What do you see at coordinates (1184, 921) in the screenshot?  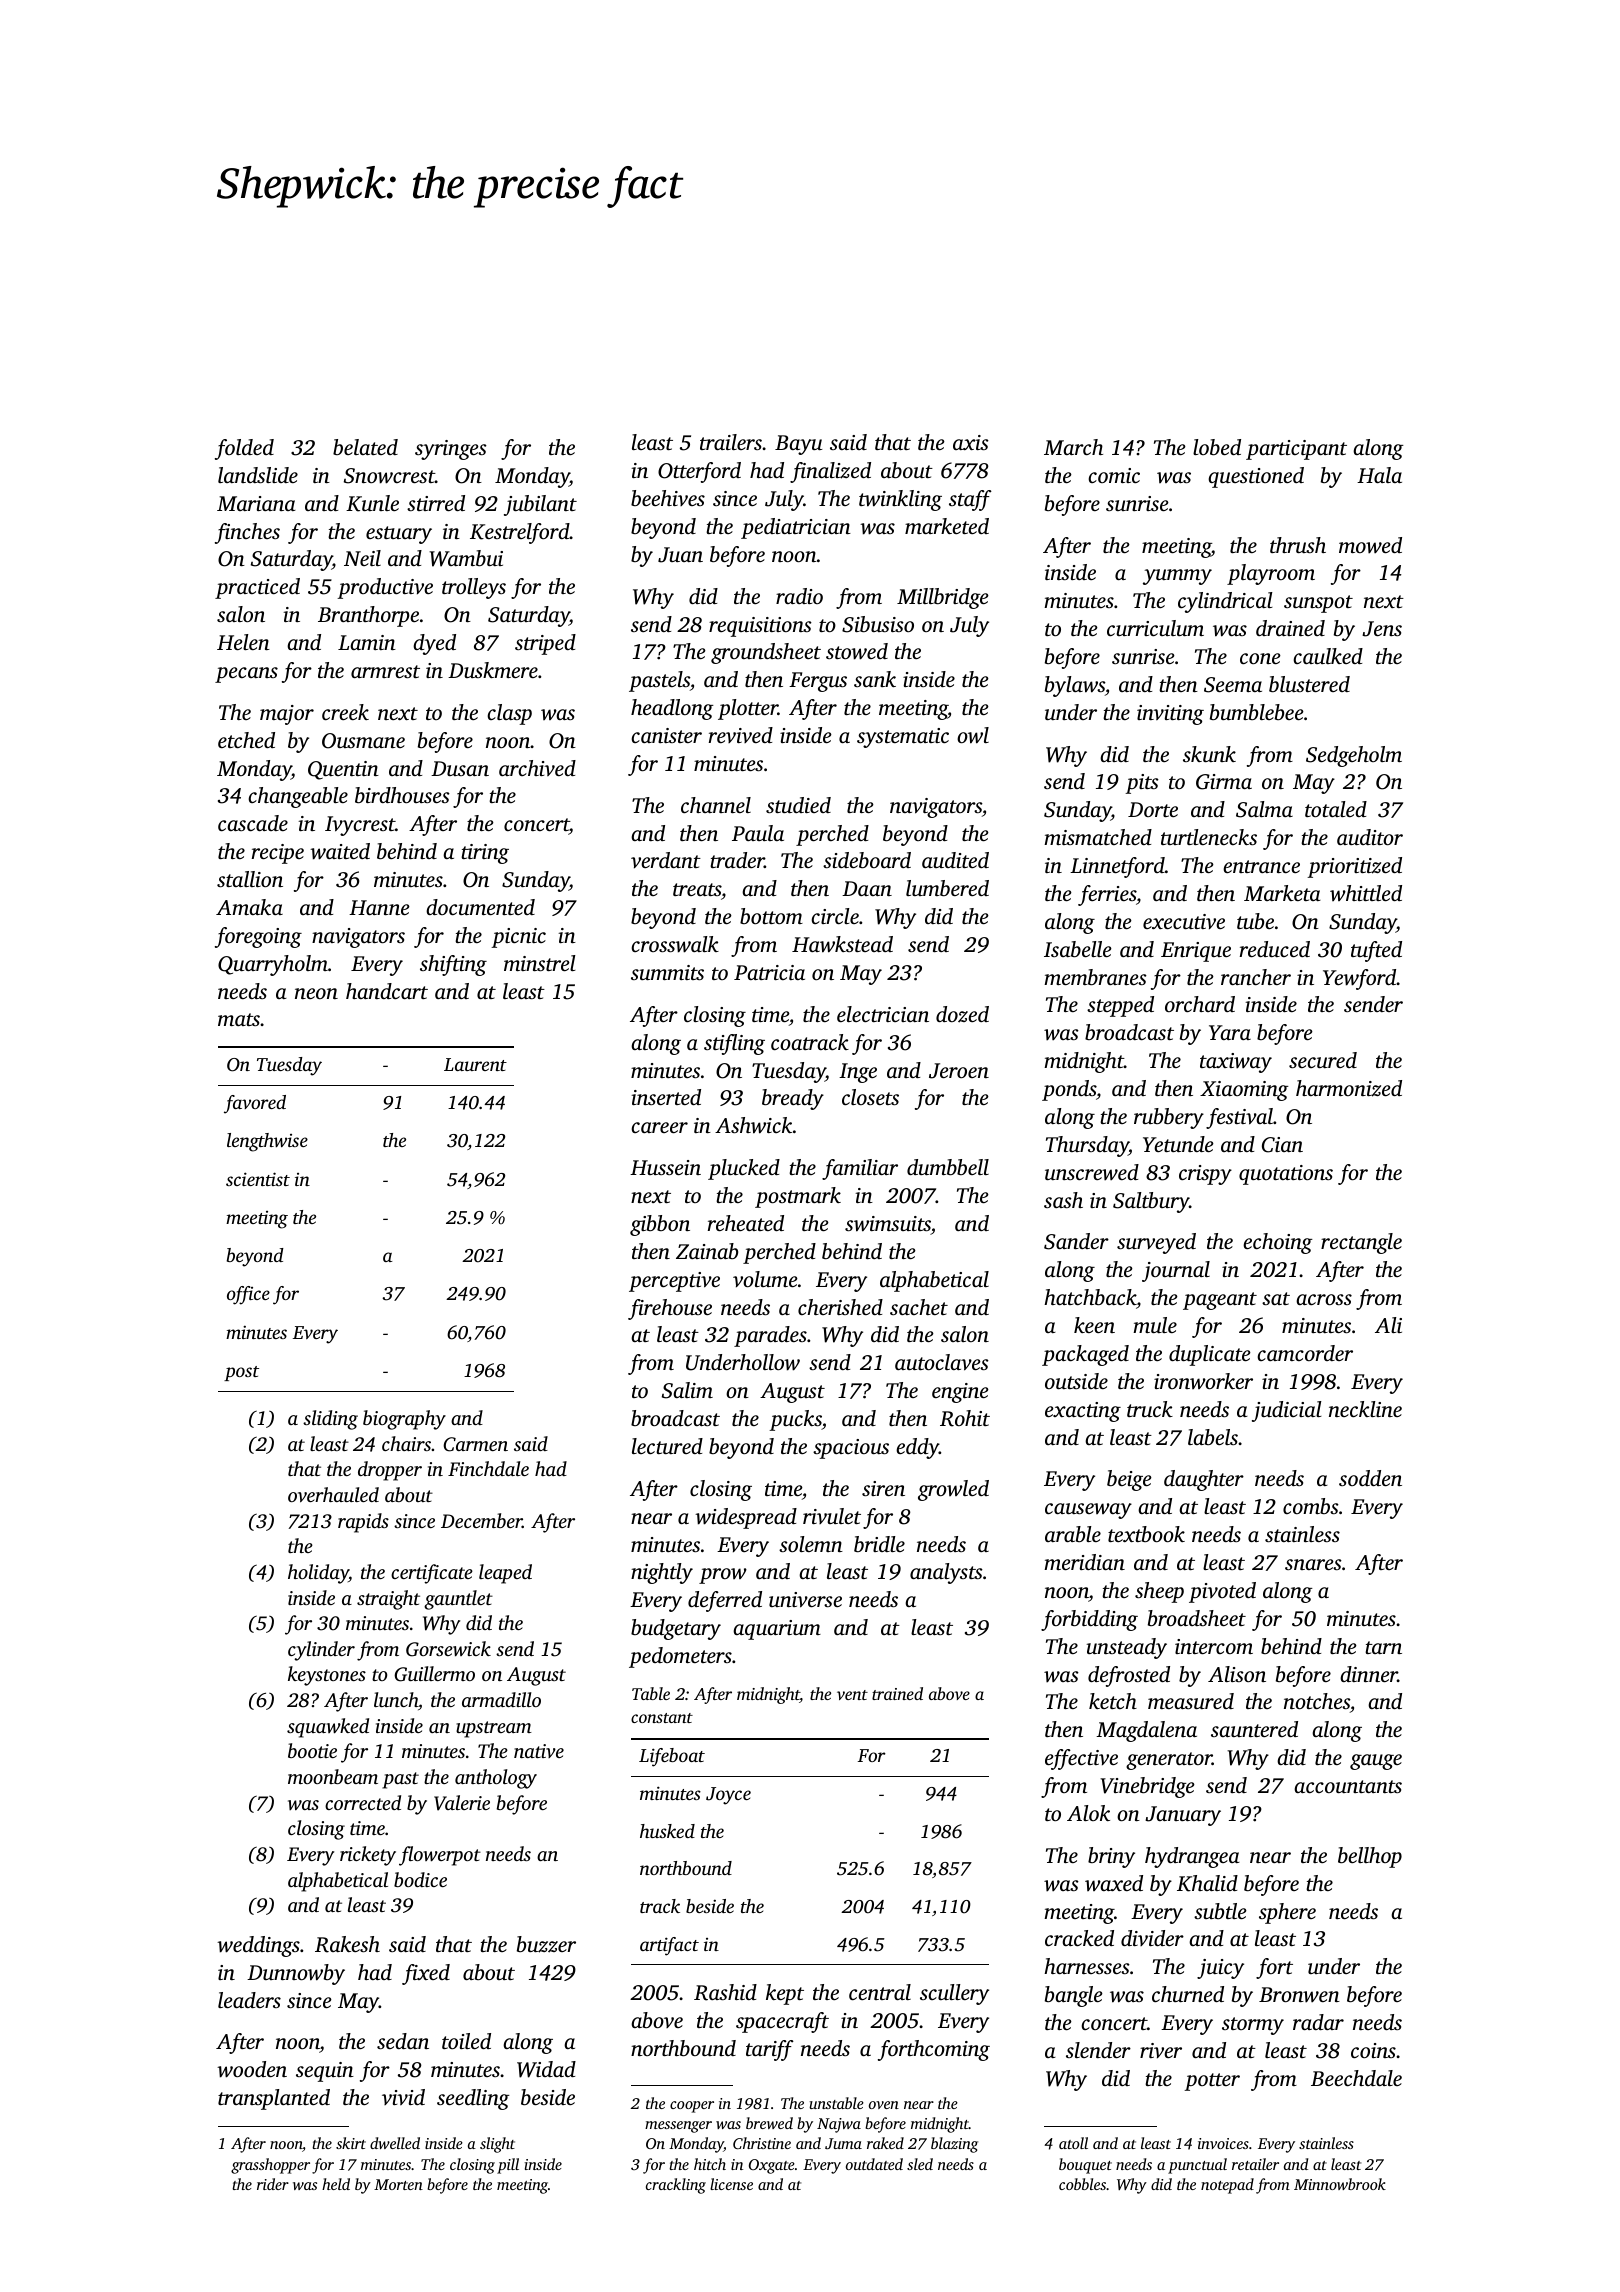 I see `executive` at bounding box center [1184, 921].
